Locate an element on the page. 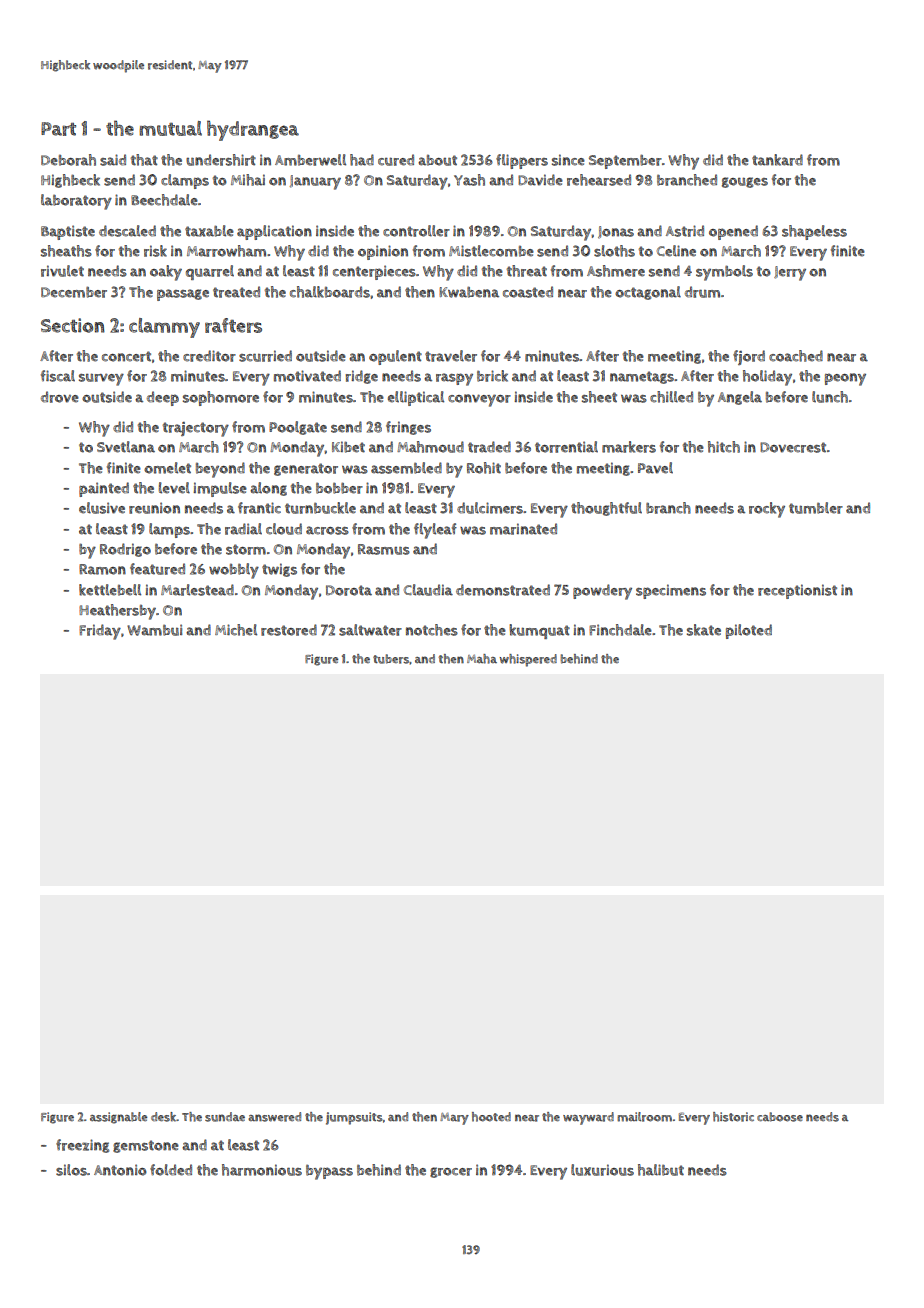  September is located at coordinates (625, 161).
